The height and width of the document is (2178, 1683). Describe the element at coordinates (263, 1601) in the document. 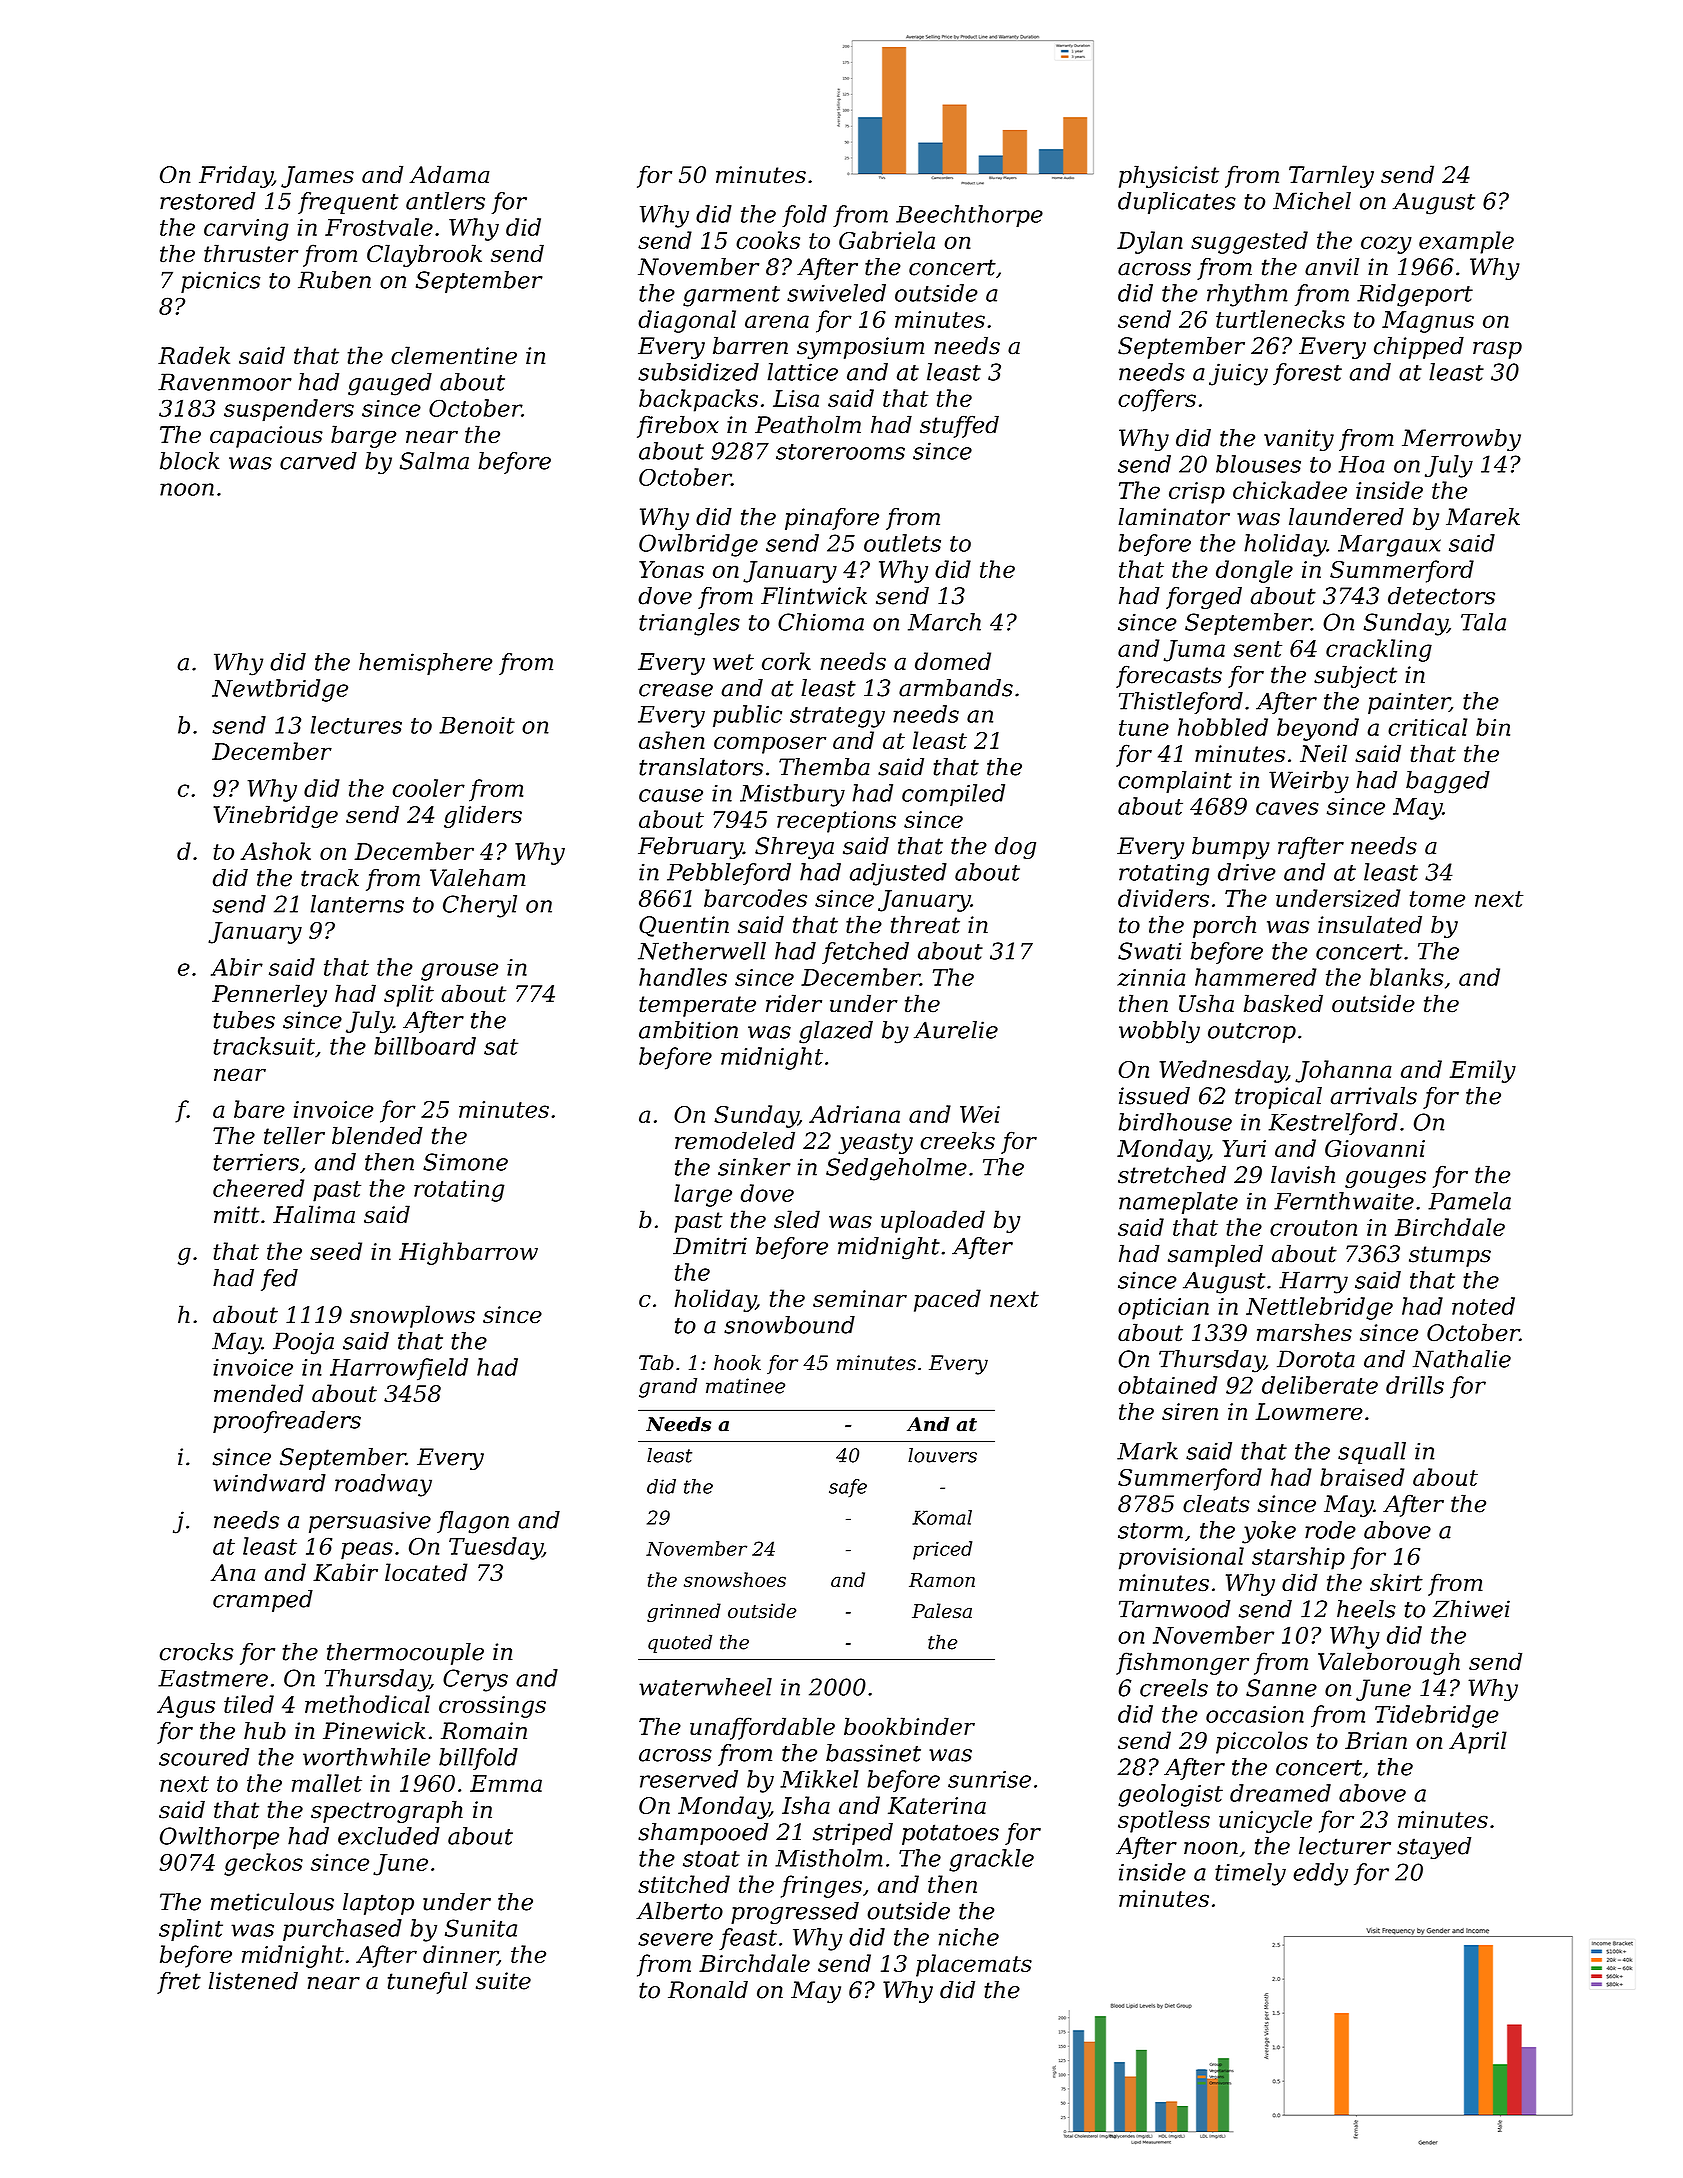

I see `cramped` at that location.
